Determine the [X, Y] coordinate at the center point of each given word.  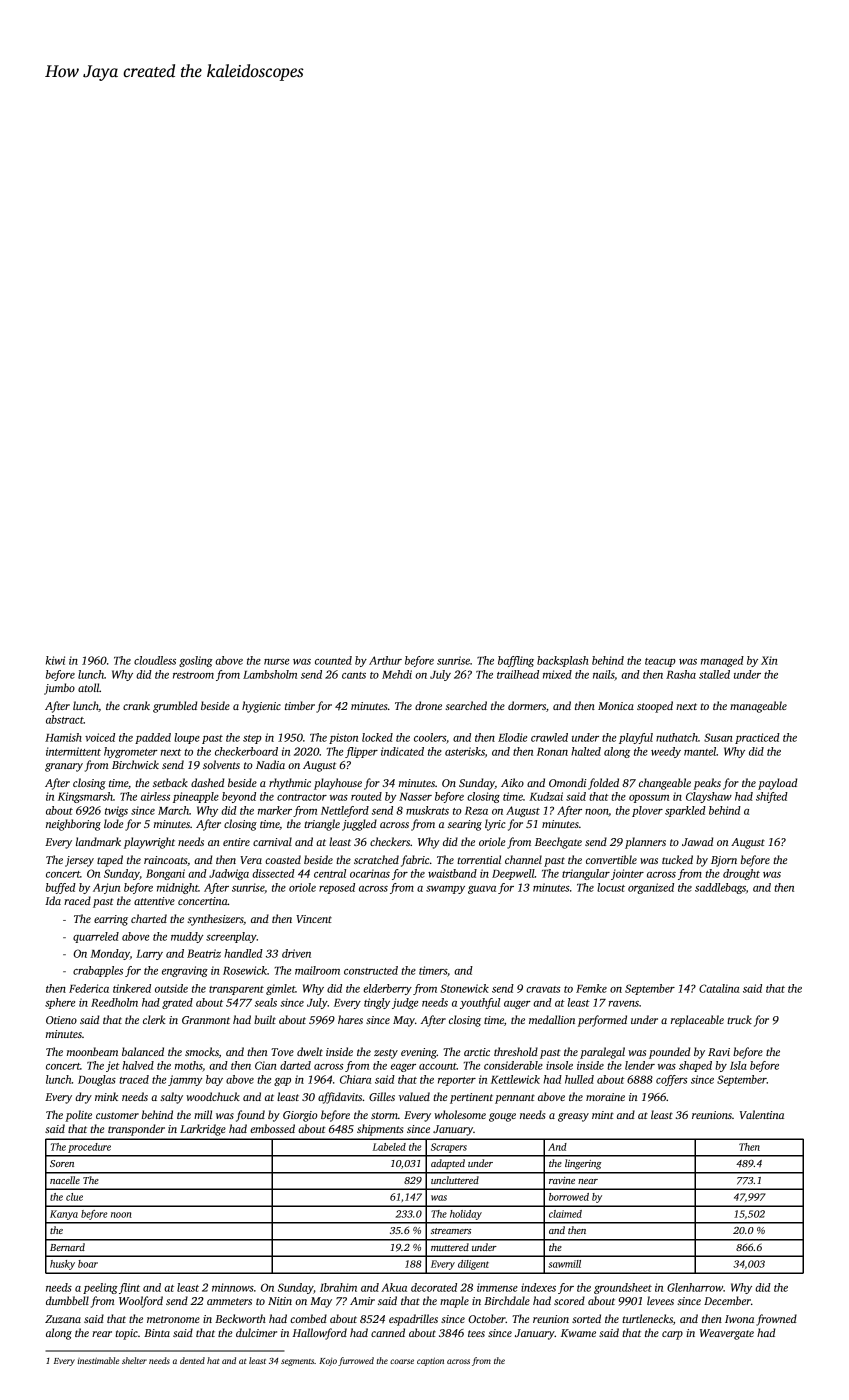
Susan [718, 737]
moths [188, 1065]
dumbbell [67, 1300]
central [330, 873]
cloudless [155, 660]
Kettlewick [515, 1079]
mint [603, 1115]
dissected [273, 873]
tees [476, 1333]
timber [300, 705]
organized [651, 888]
